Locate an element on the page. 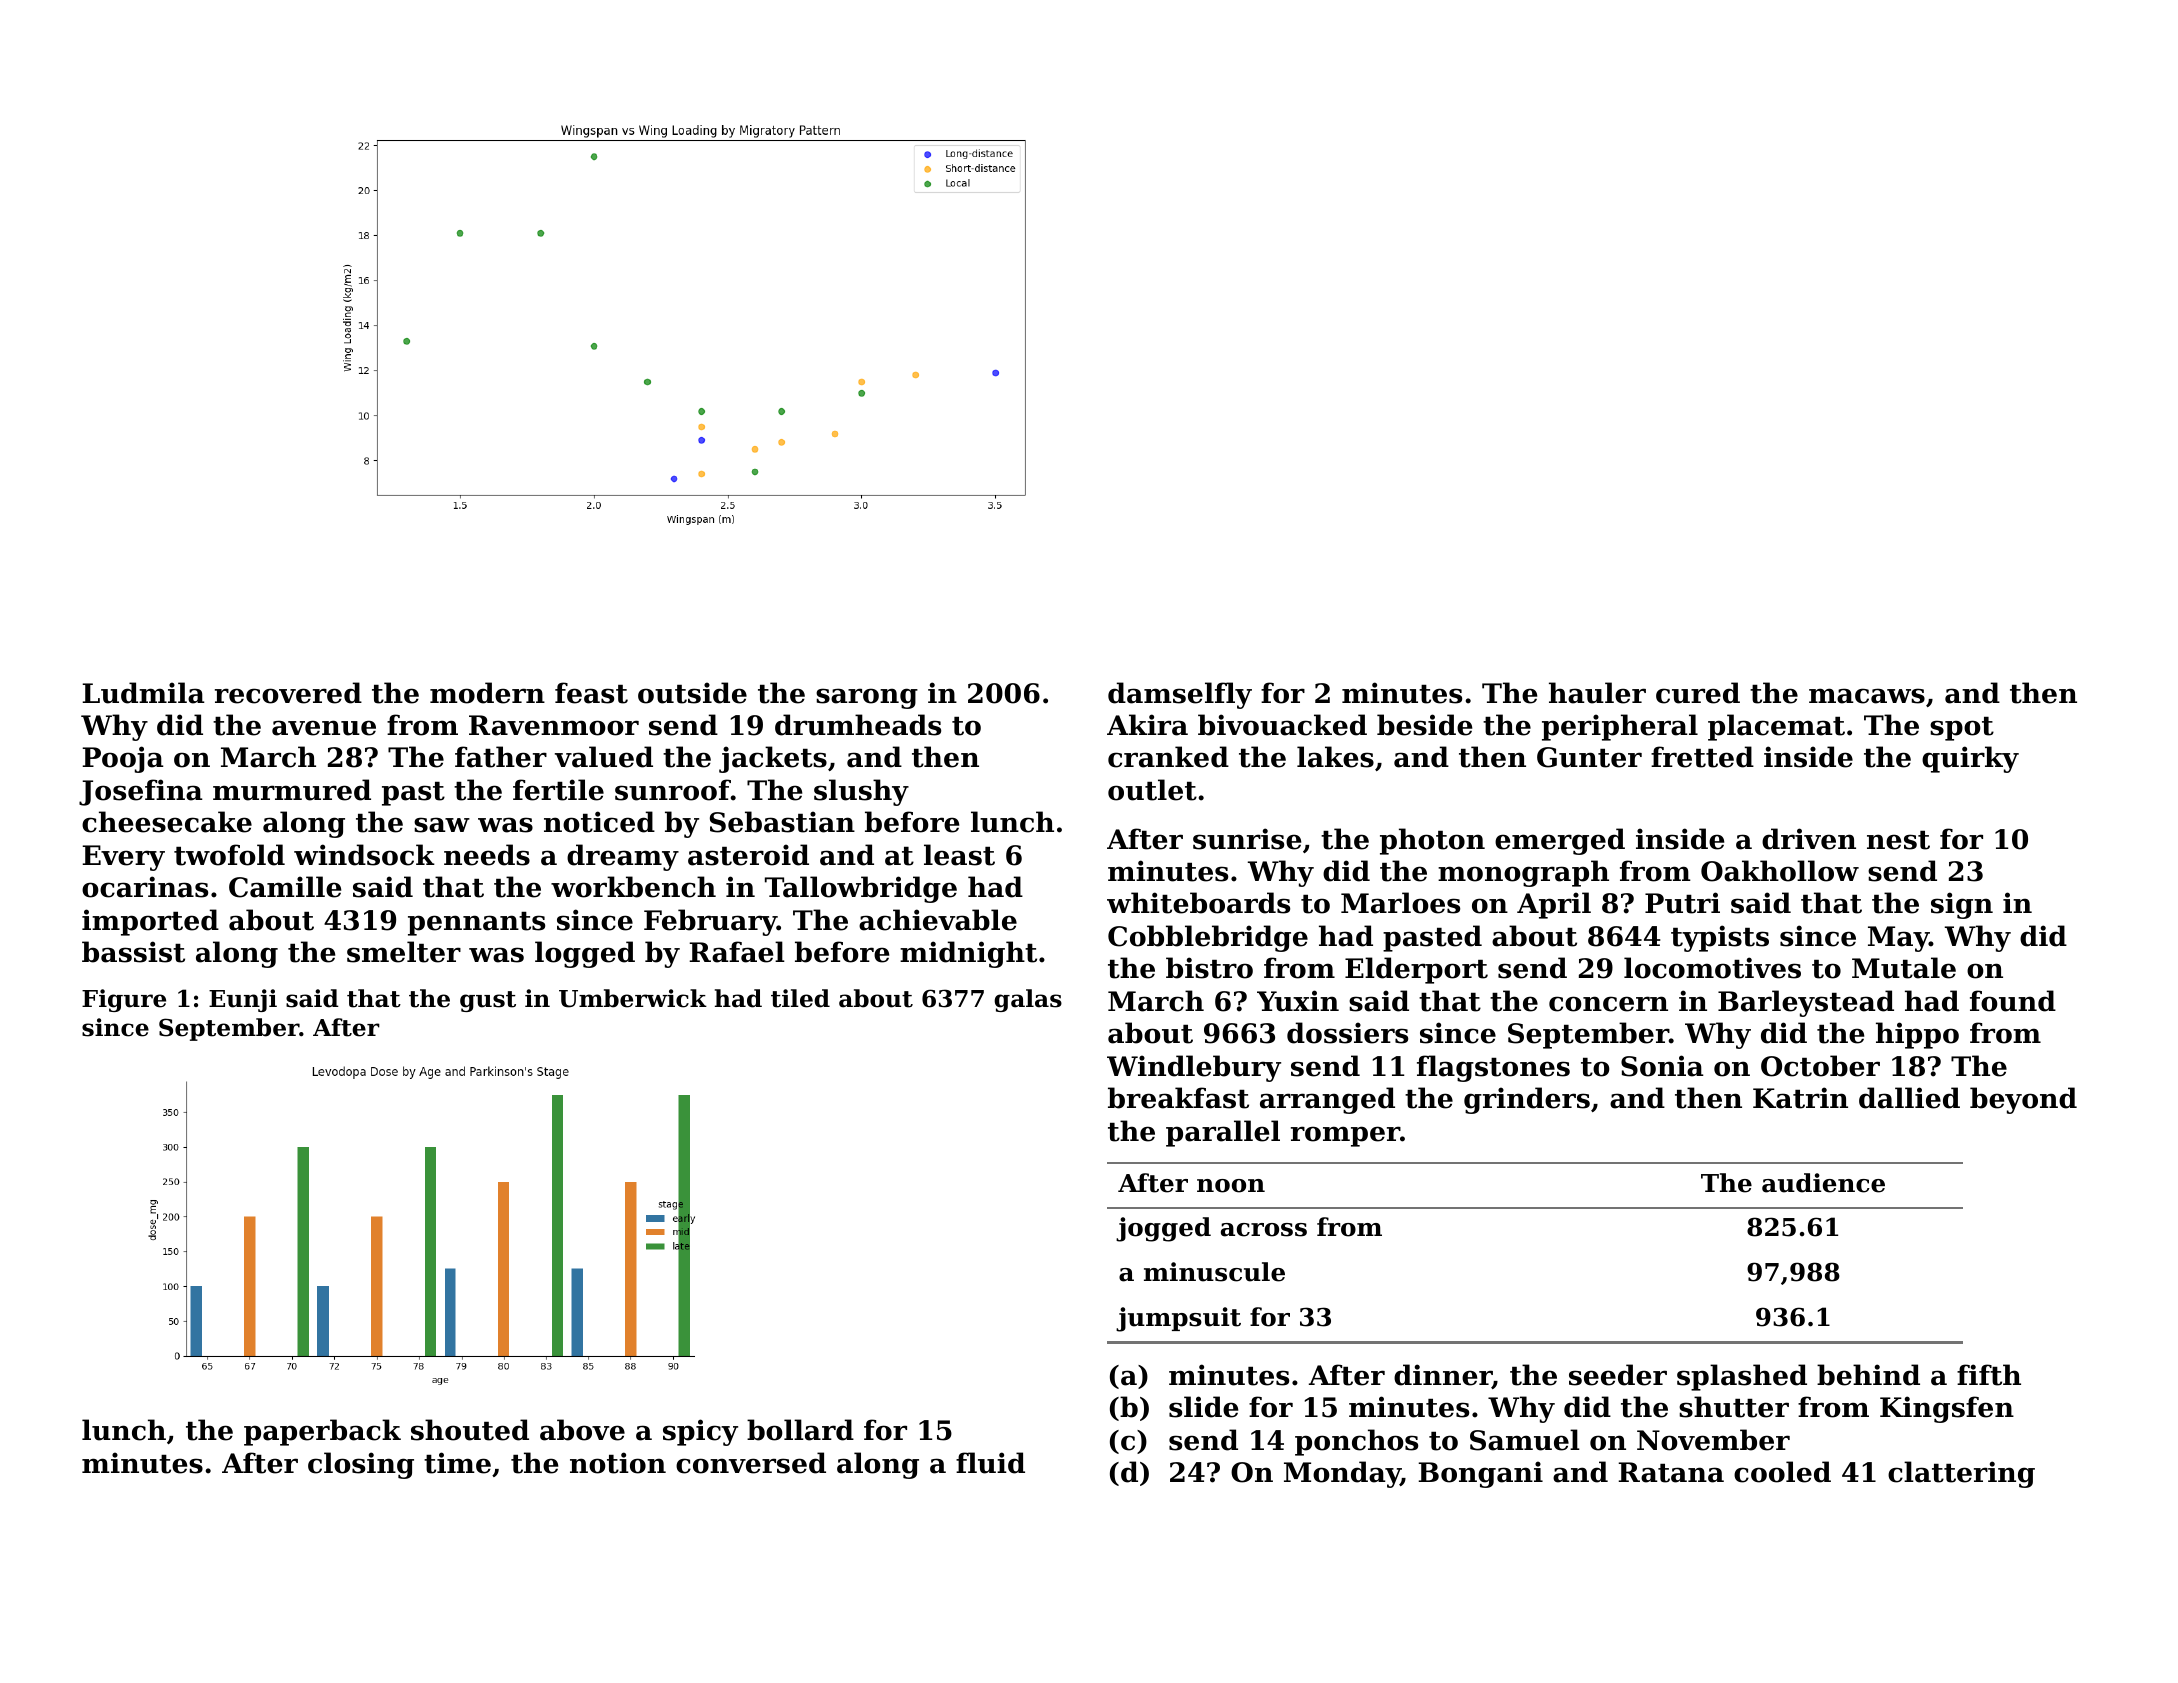  least is located at coordinates (959, 855).
